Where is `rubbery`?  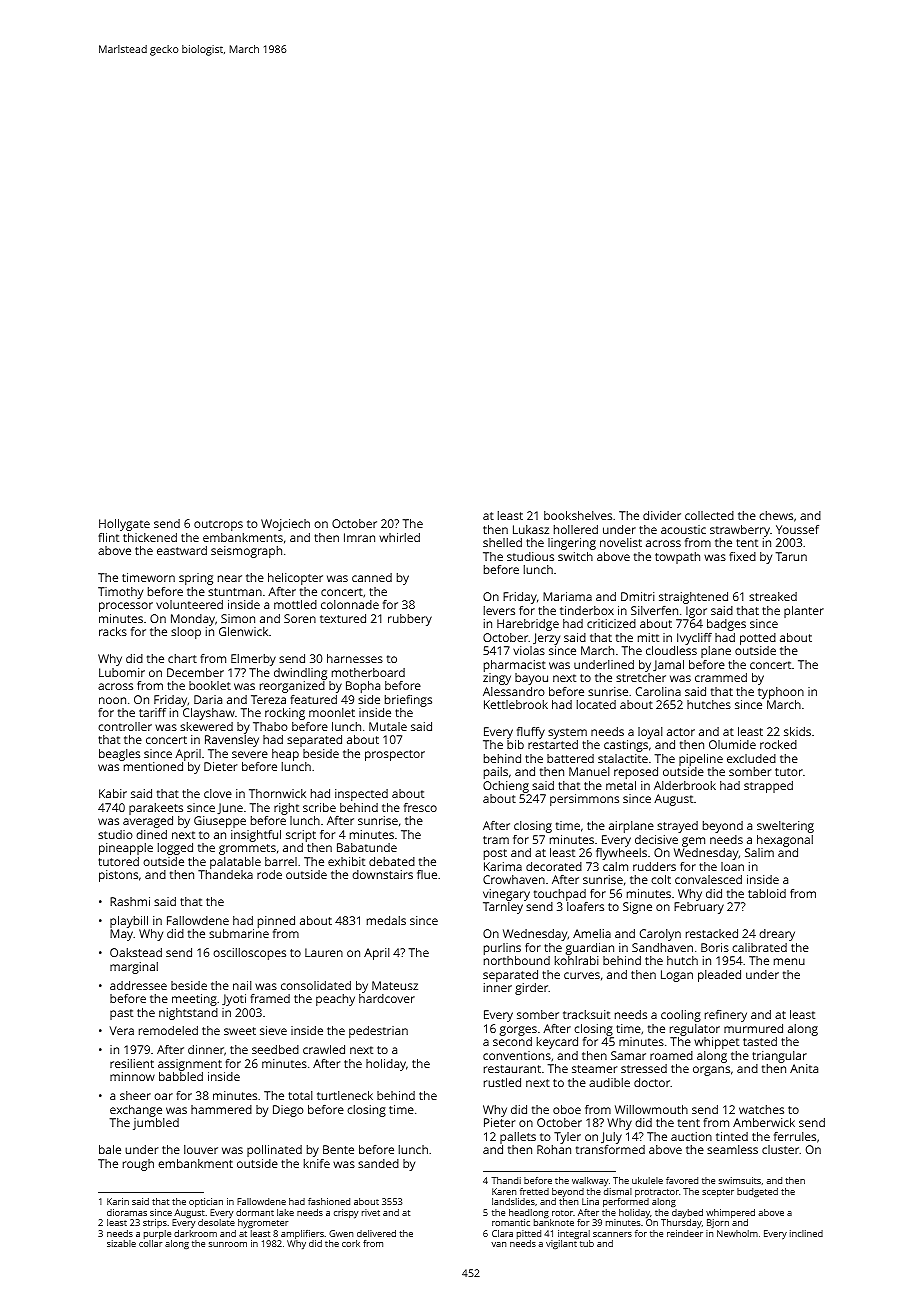 rubbery is located at coordinates (410, 620).
